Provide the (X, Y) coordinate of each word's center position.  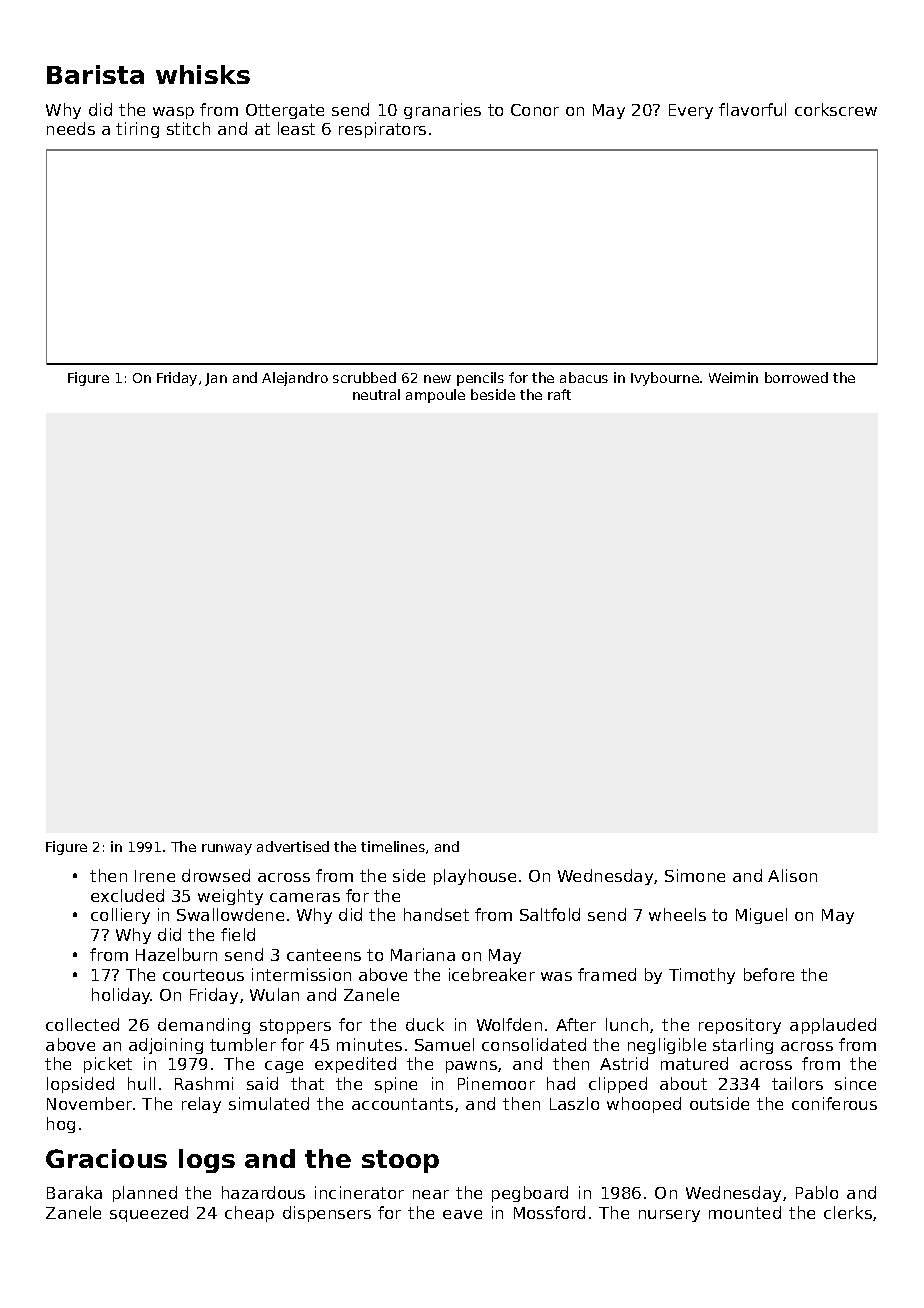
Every (691, 111)
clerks (848, 1212)
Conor (535, 110)
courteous (203, 975)
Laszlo (574, 1103)
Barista (95, 74)
